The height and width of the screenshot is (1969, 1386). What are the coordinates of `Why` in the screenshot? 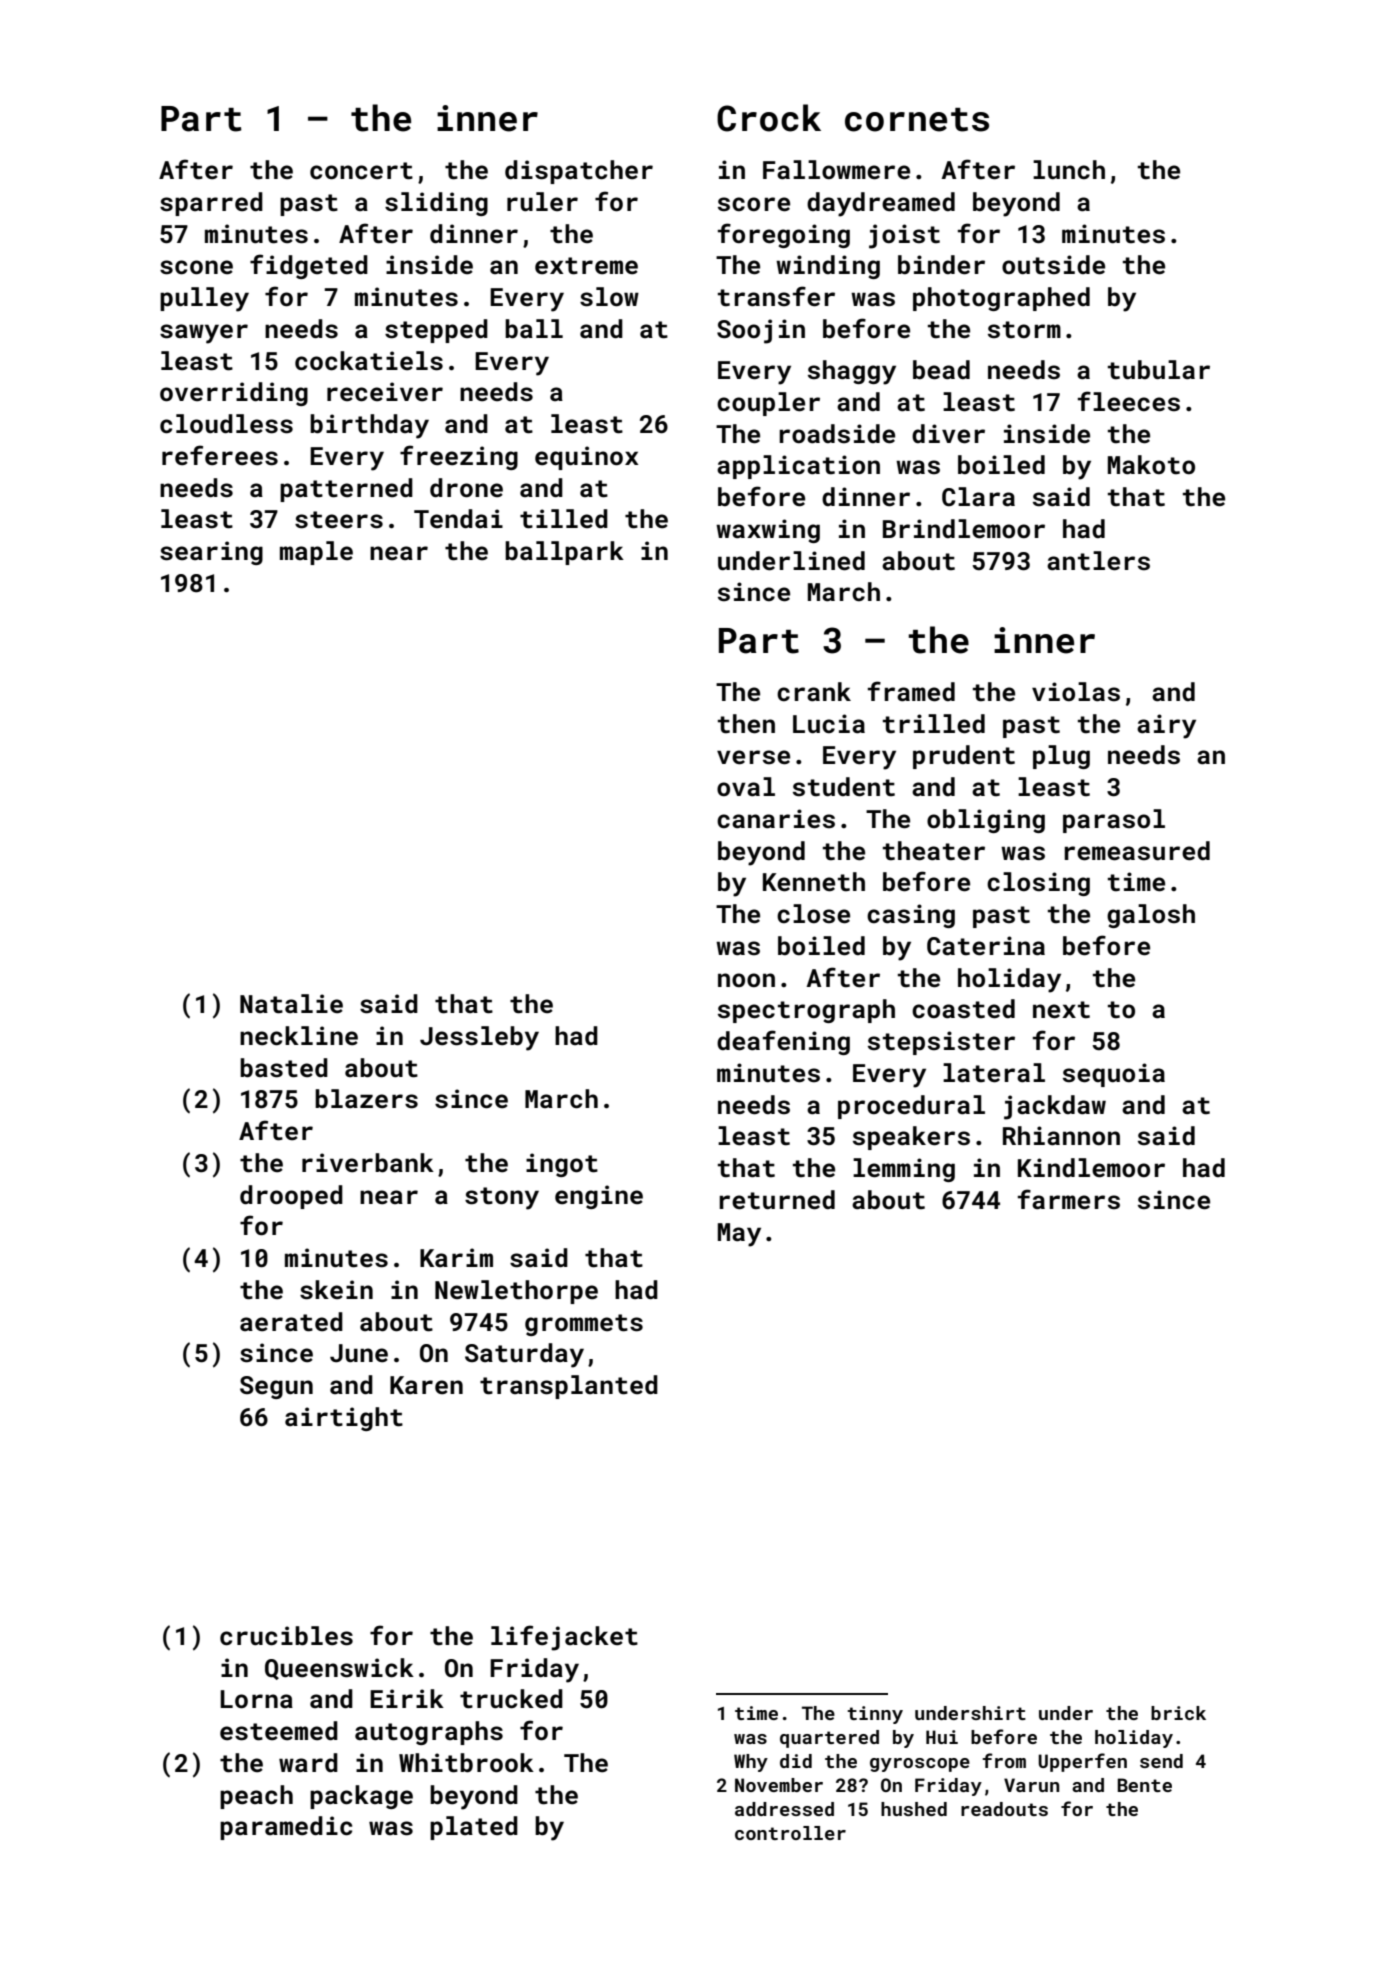 It's located at (751, 1763).
